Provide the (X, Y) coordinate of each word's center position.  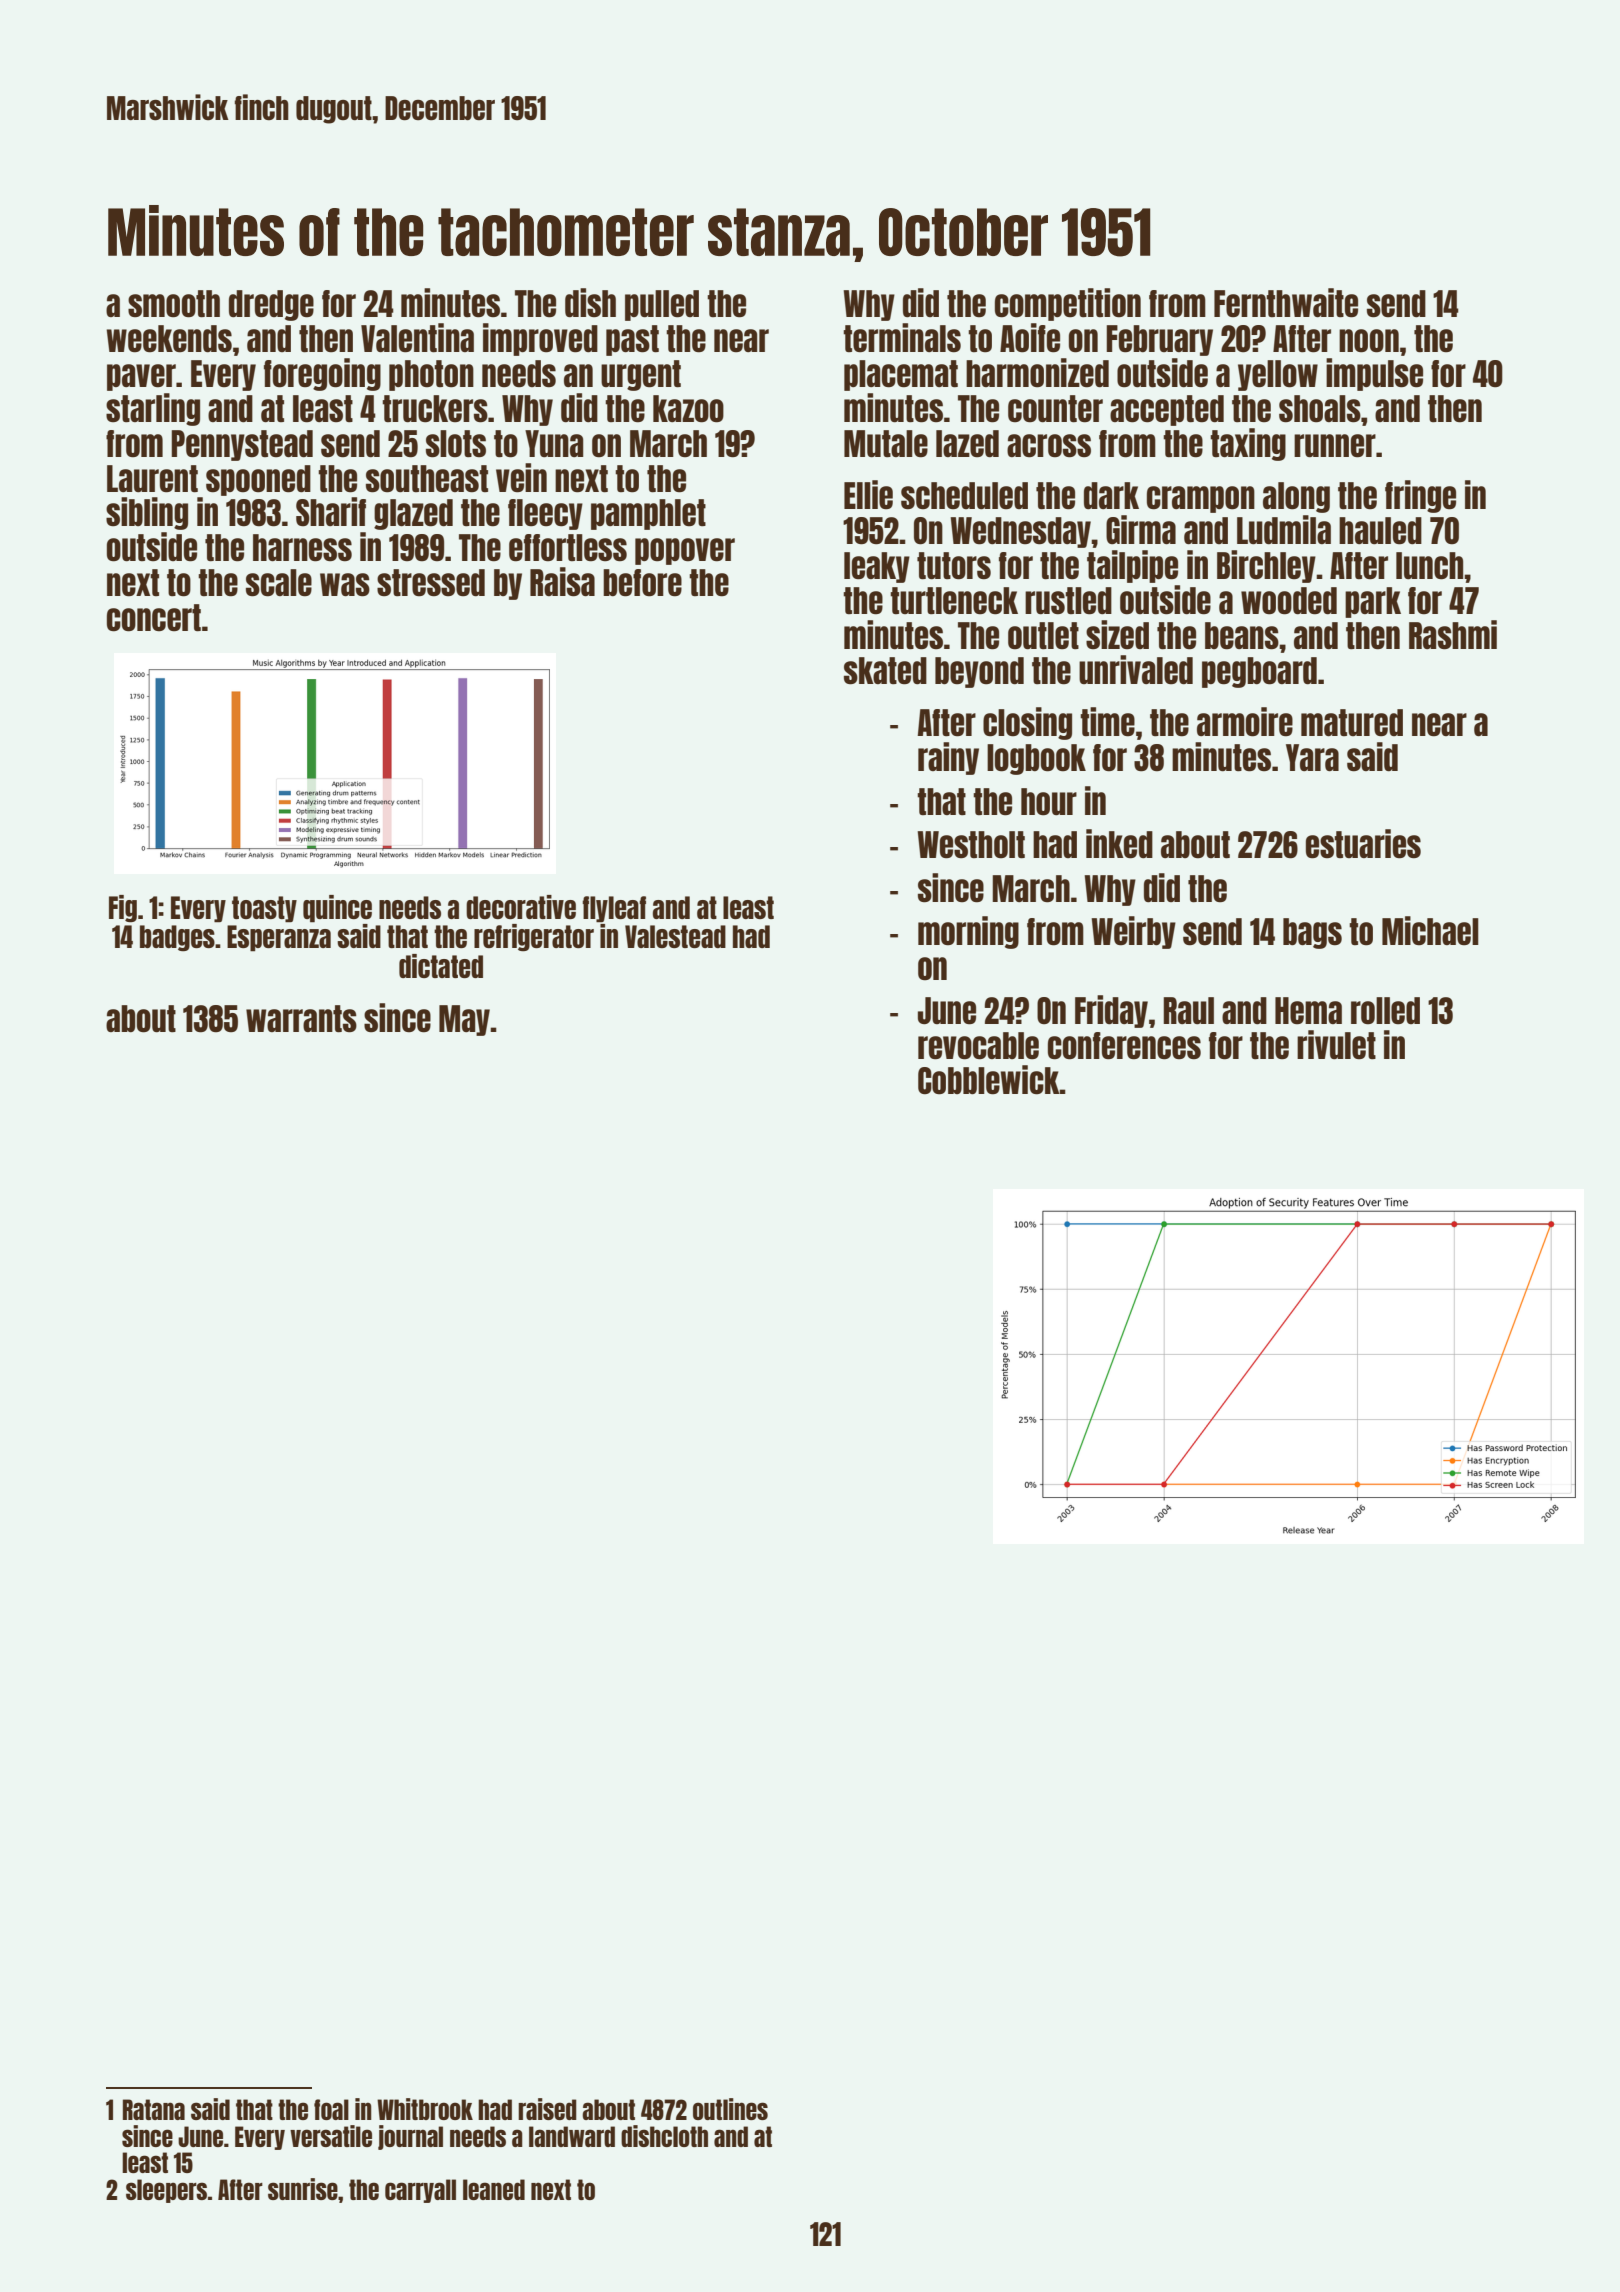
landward (572, 2136)
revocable (978, 1046)
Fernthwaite (1286, 303)
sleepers (166, 2191)
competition (1068, 304)
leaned (494, 2189)
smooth (174, 304)
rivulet (1336, 1044)
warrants (301, 1019)
